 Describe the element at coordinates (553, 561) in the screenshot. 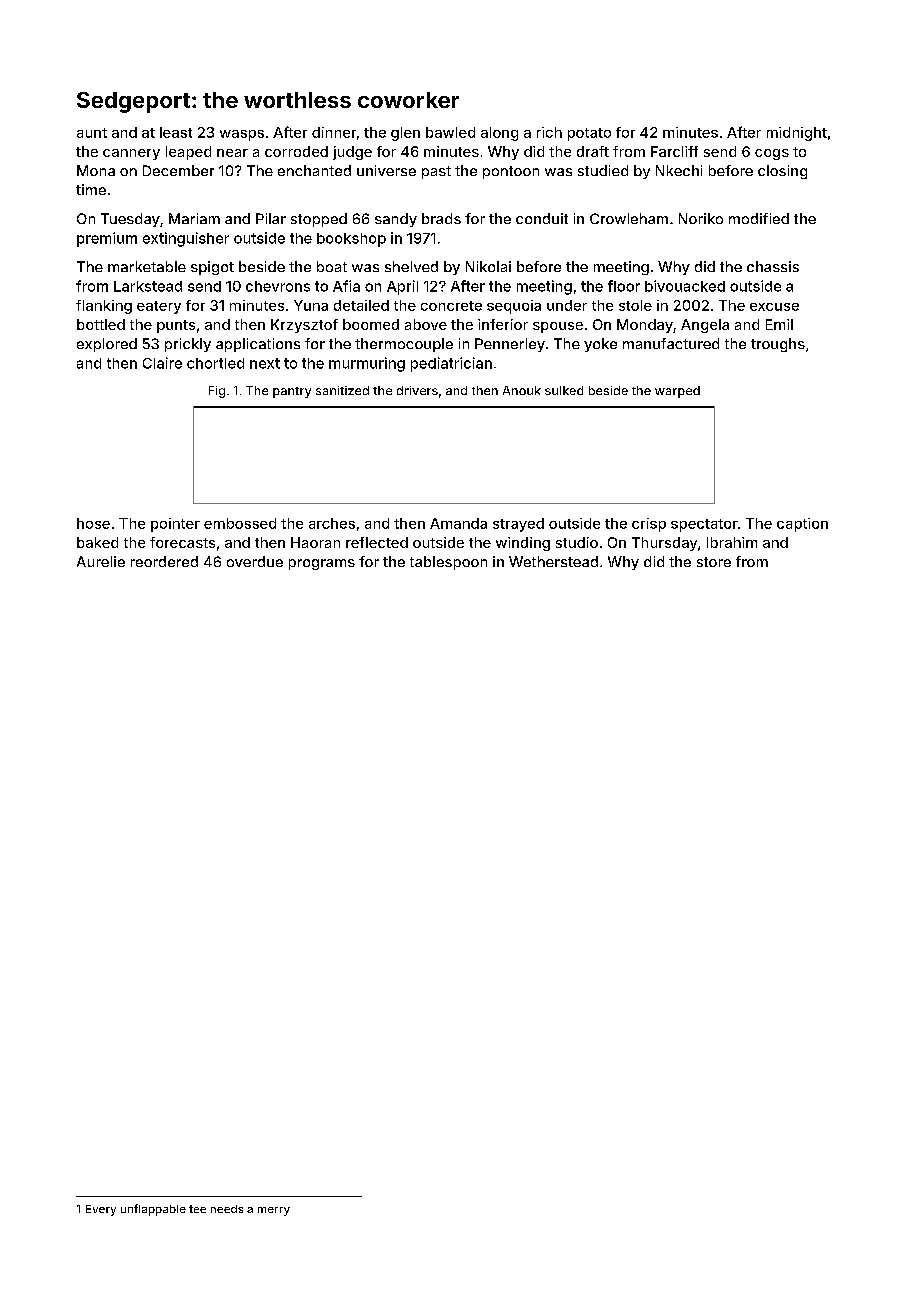

I see `Wetherstead` at that location.
